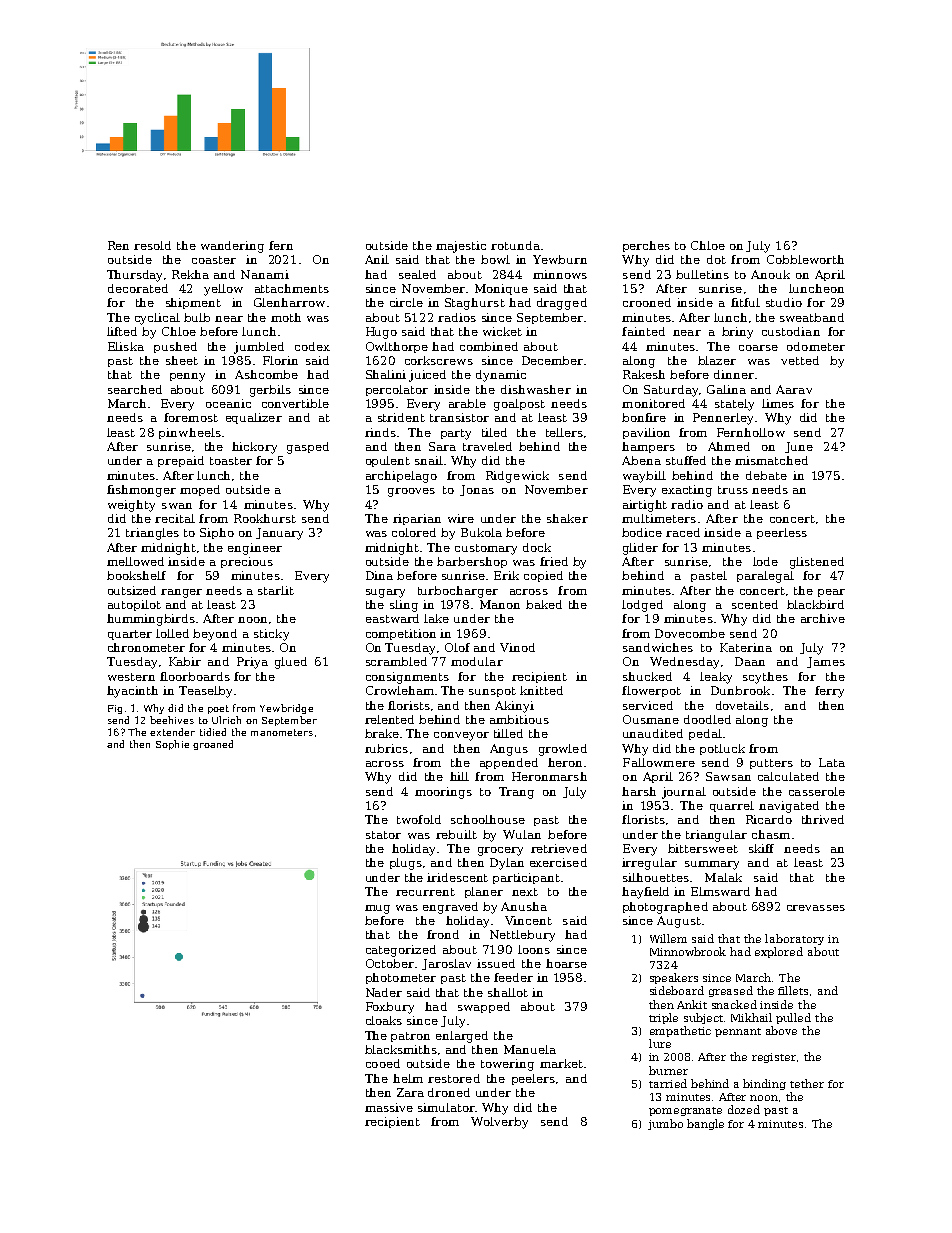 Image resolution: width=952 pixels, height=1233 pixels. I want to click on Anil, so click(377, 259).
